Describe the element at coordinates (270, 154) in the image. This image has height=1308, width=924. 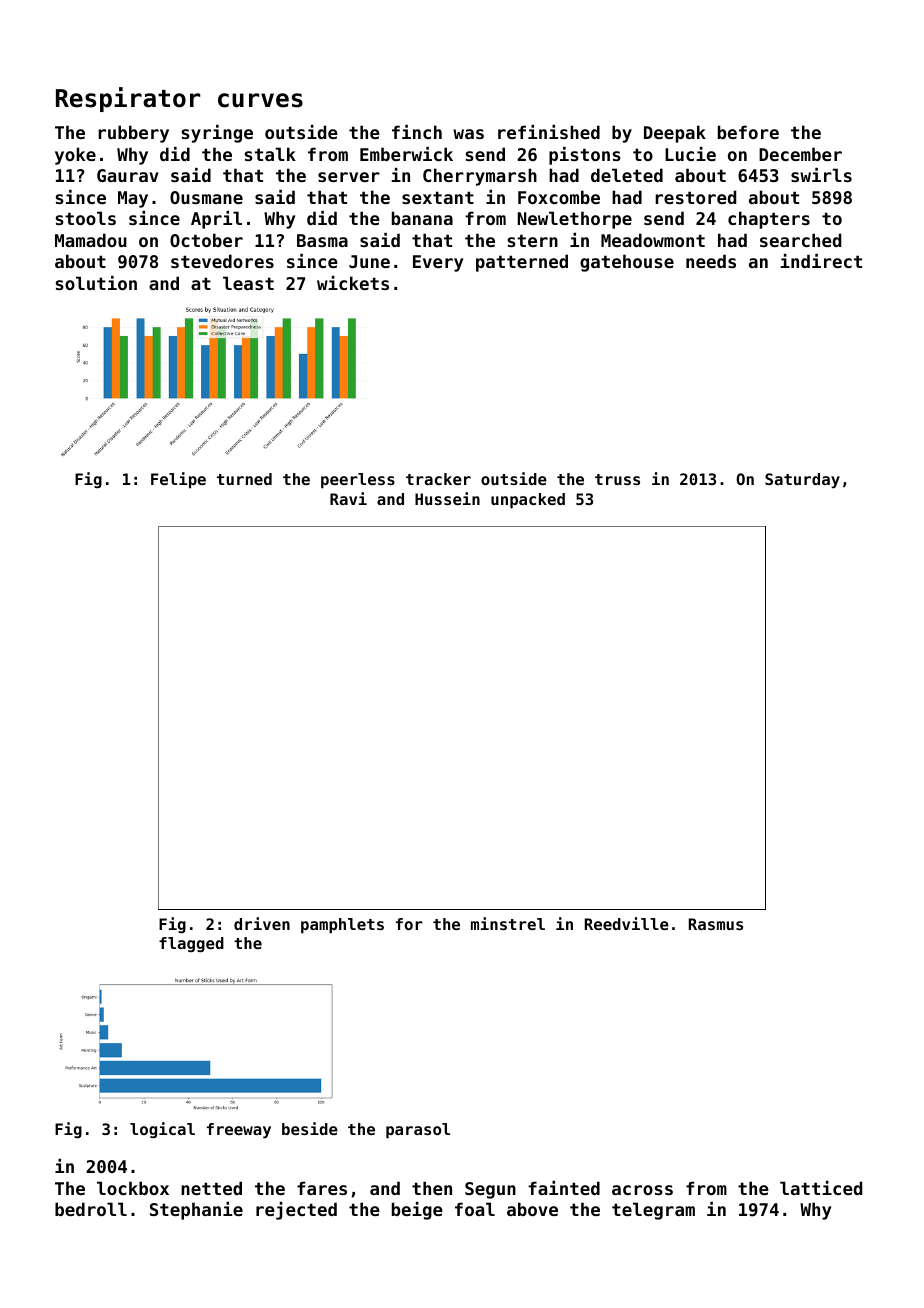
I see `stalk` at that location.
